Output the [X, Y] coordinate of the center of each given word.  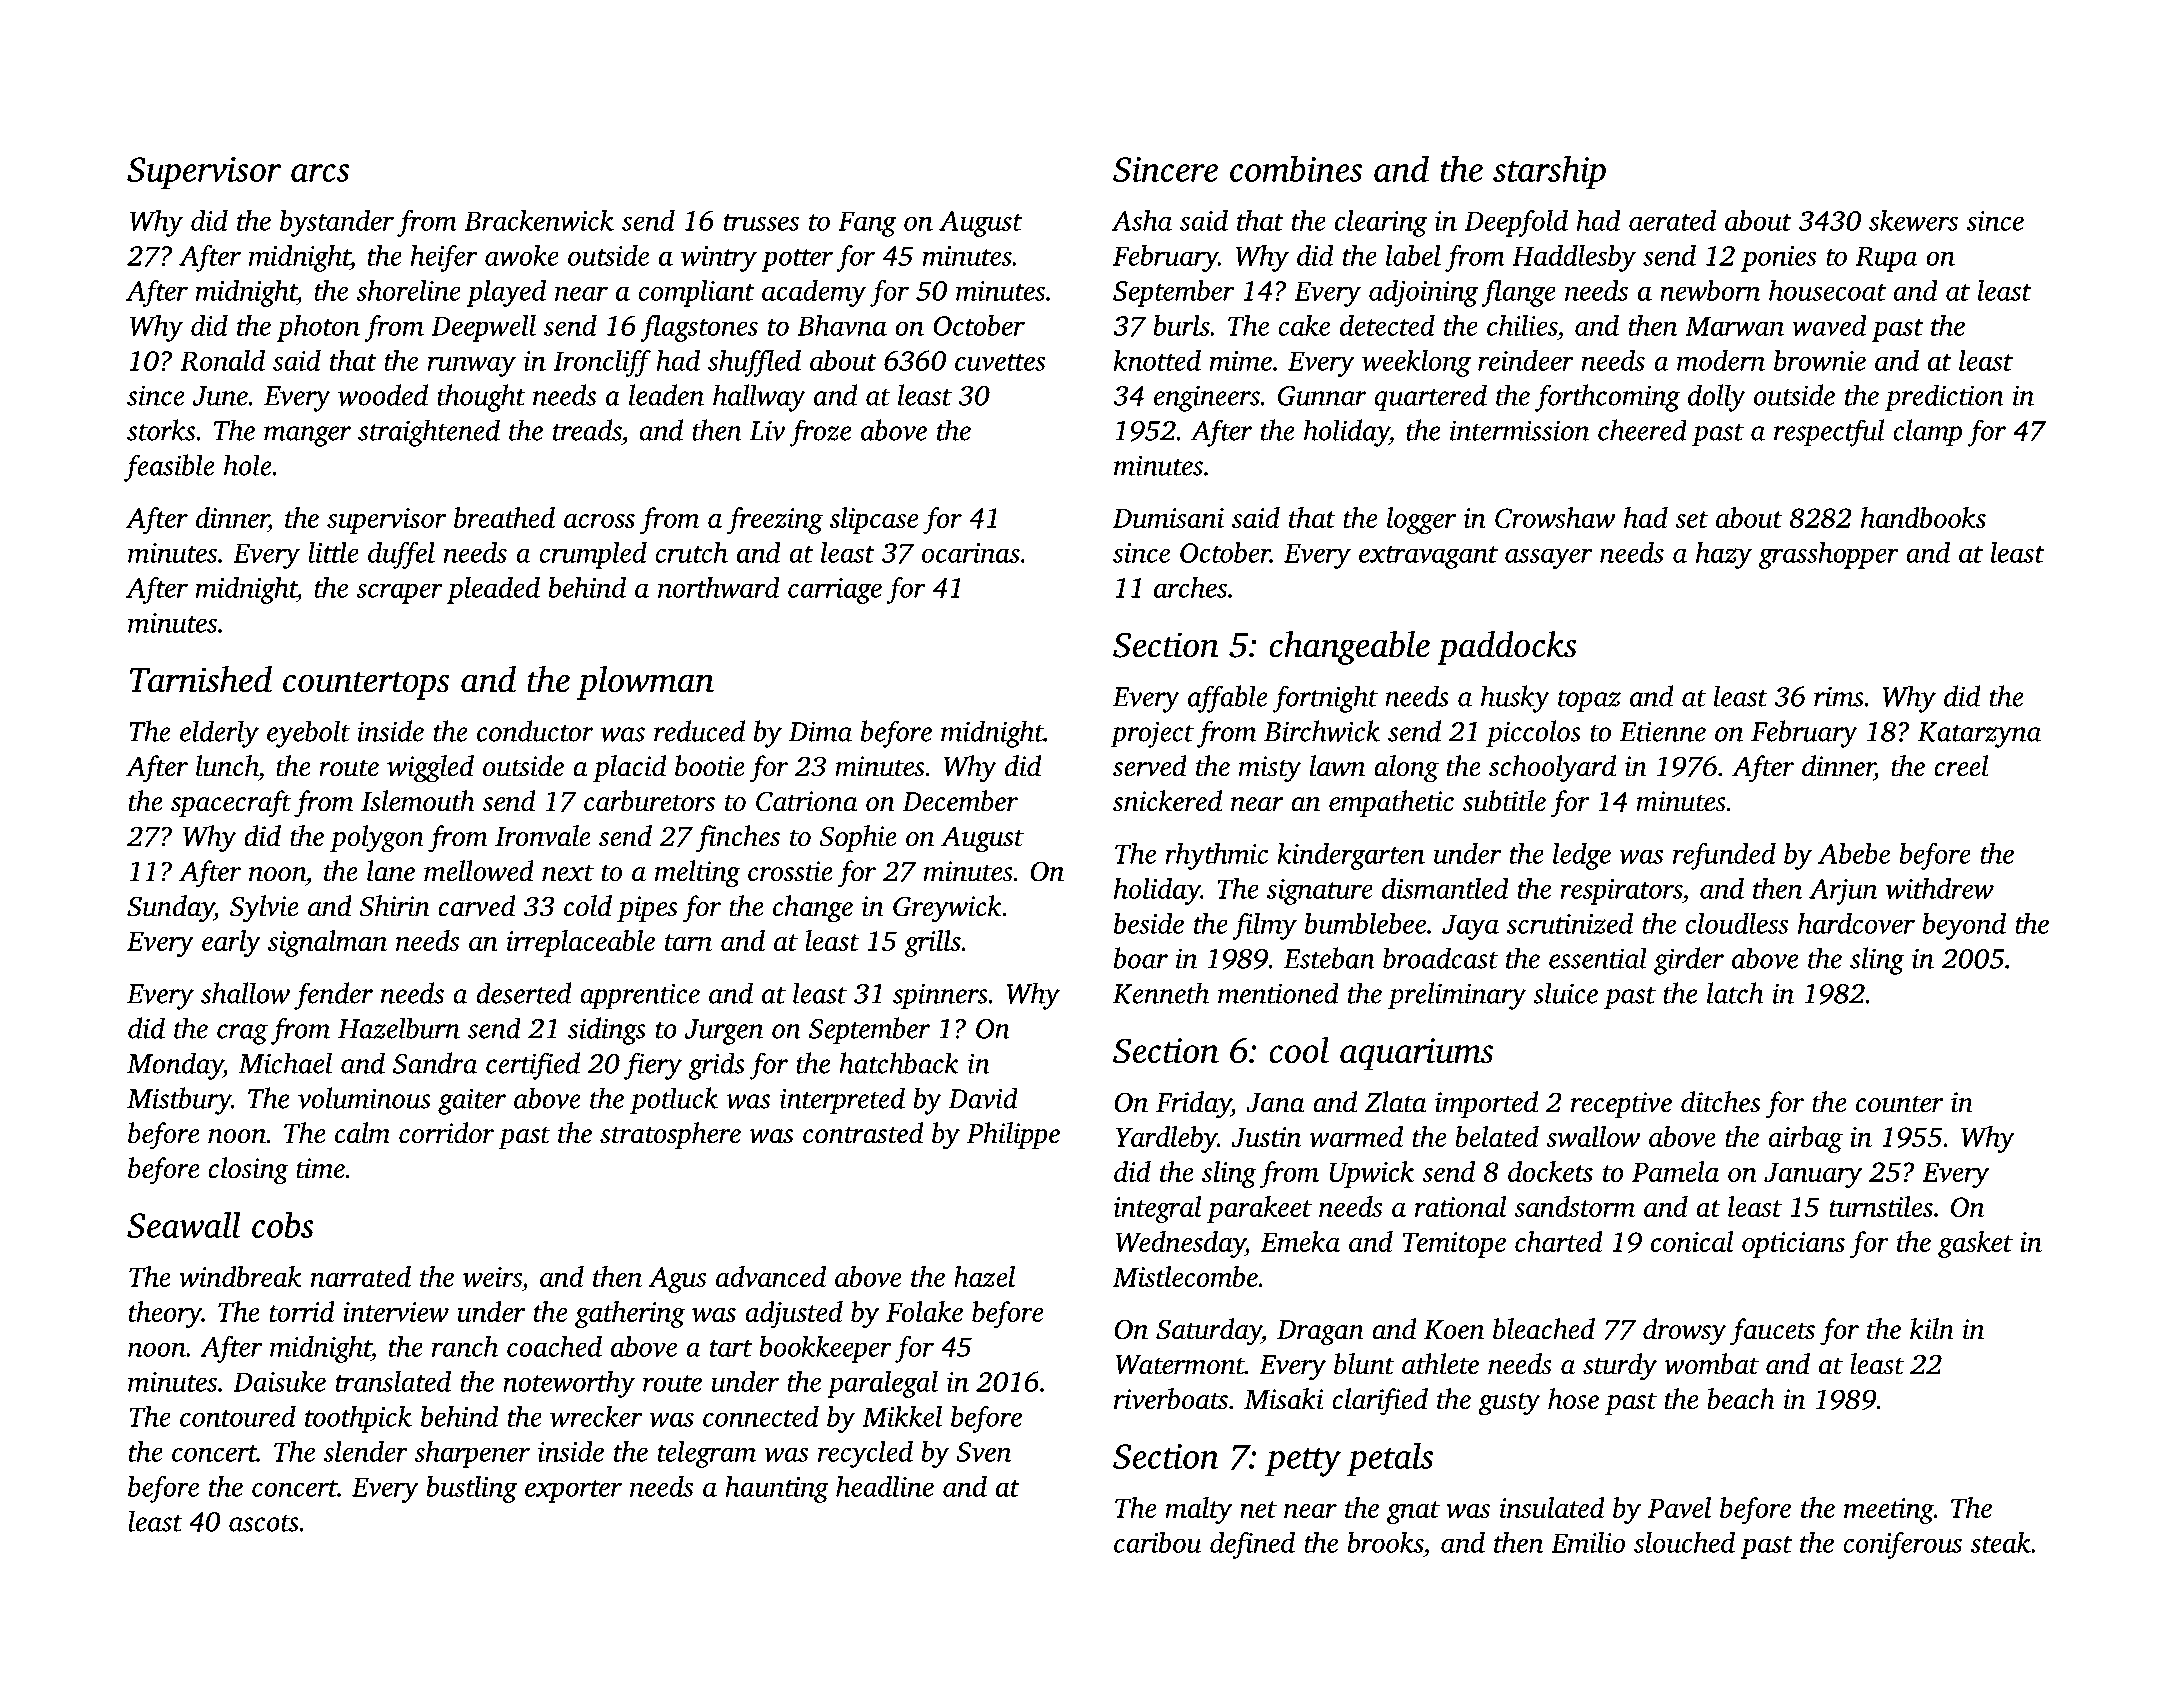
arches [1190, 587]
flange [1518, 293]
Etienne [1663, 731]
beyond [1964, 926]
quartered [1430, 398]
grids [716, 1066]
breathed [504, 517]
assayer [1548, 558]
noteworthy [569, 1384]
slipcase [874, 520]
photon [318, 328]
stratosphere [670, 1135]
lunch [227, 766]
